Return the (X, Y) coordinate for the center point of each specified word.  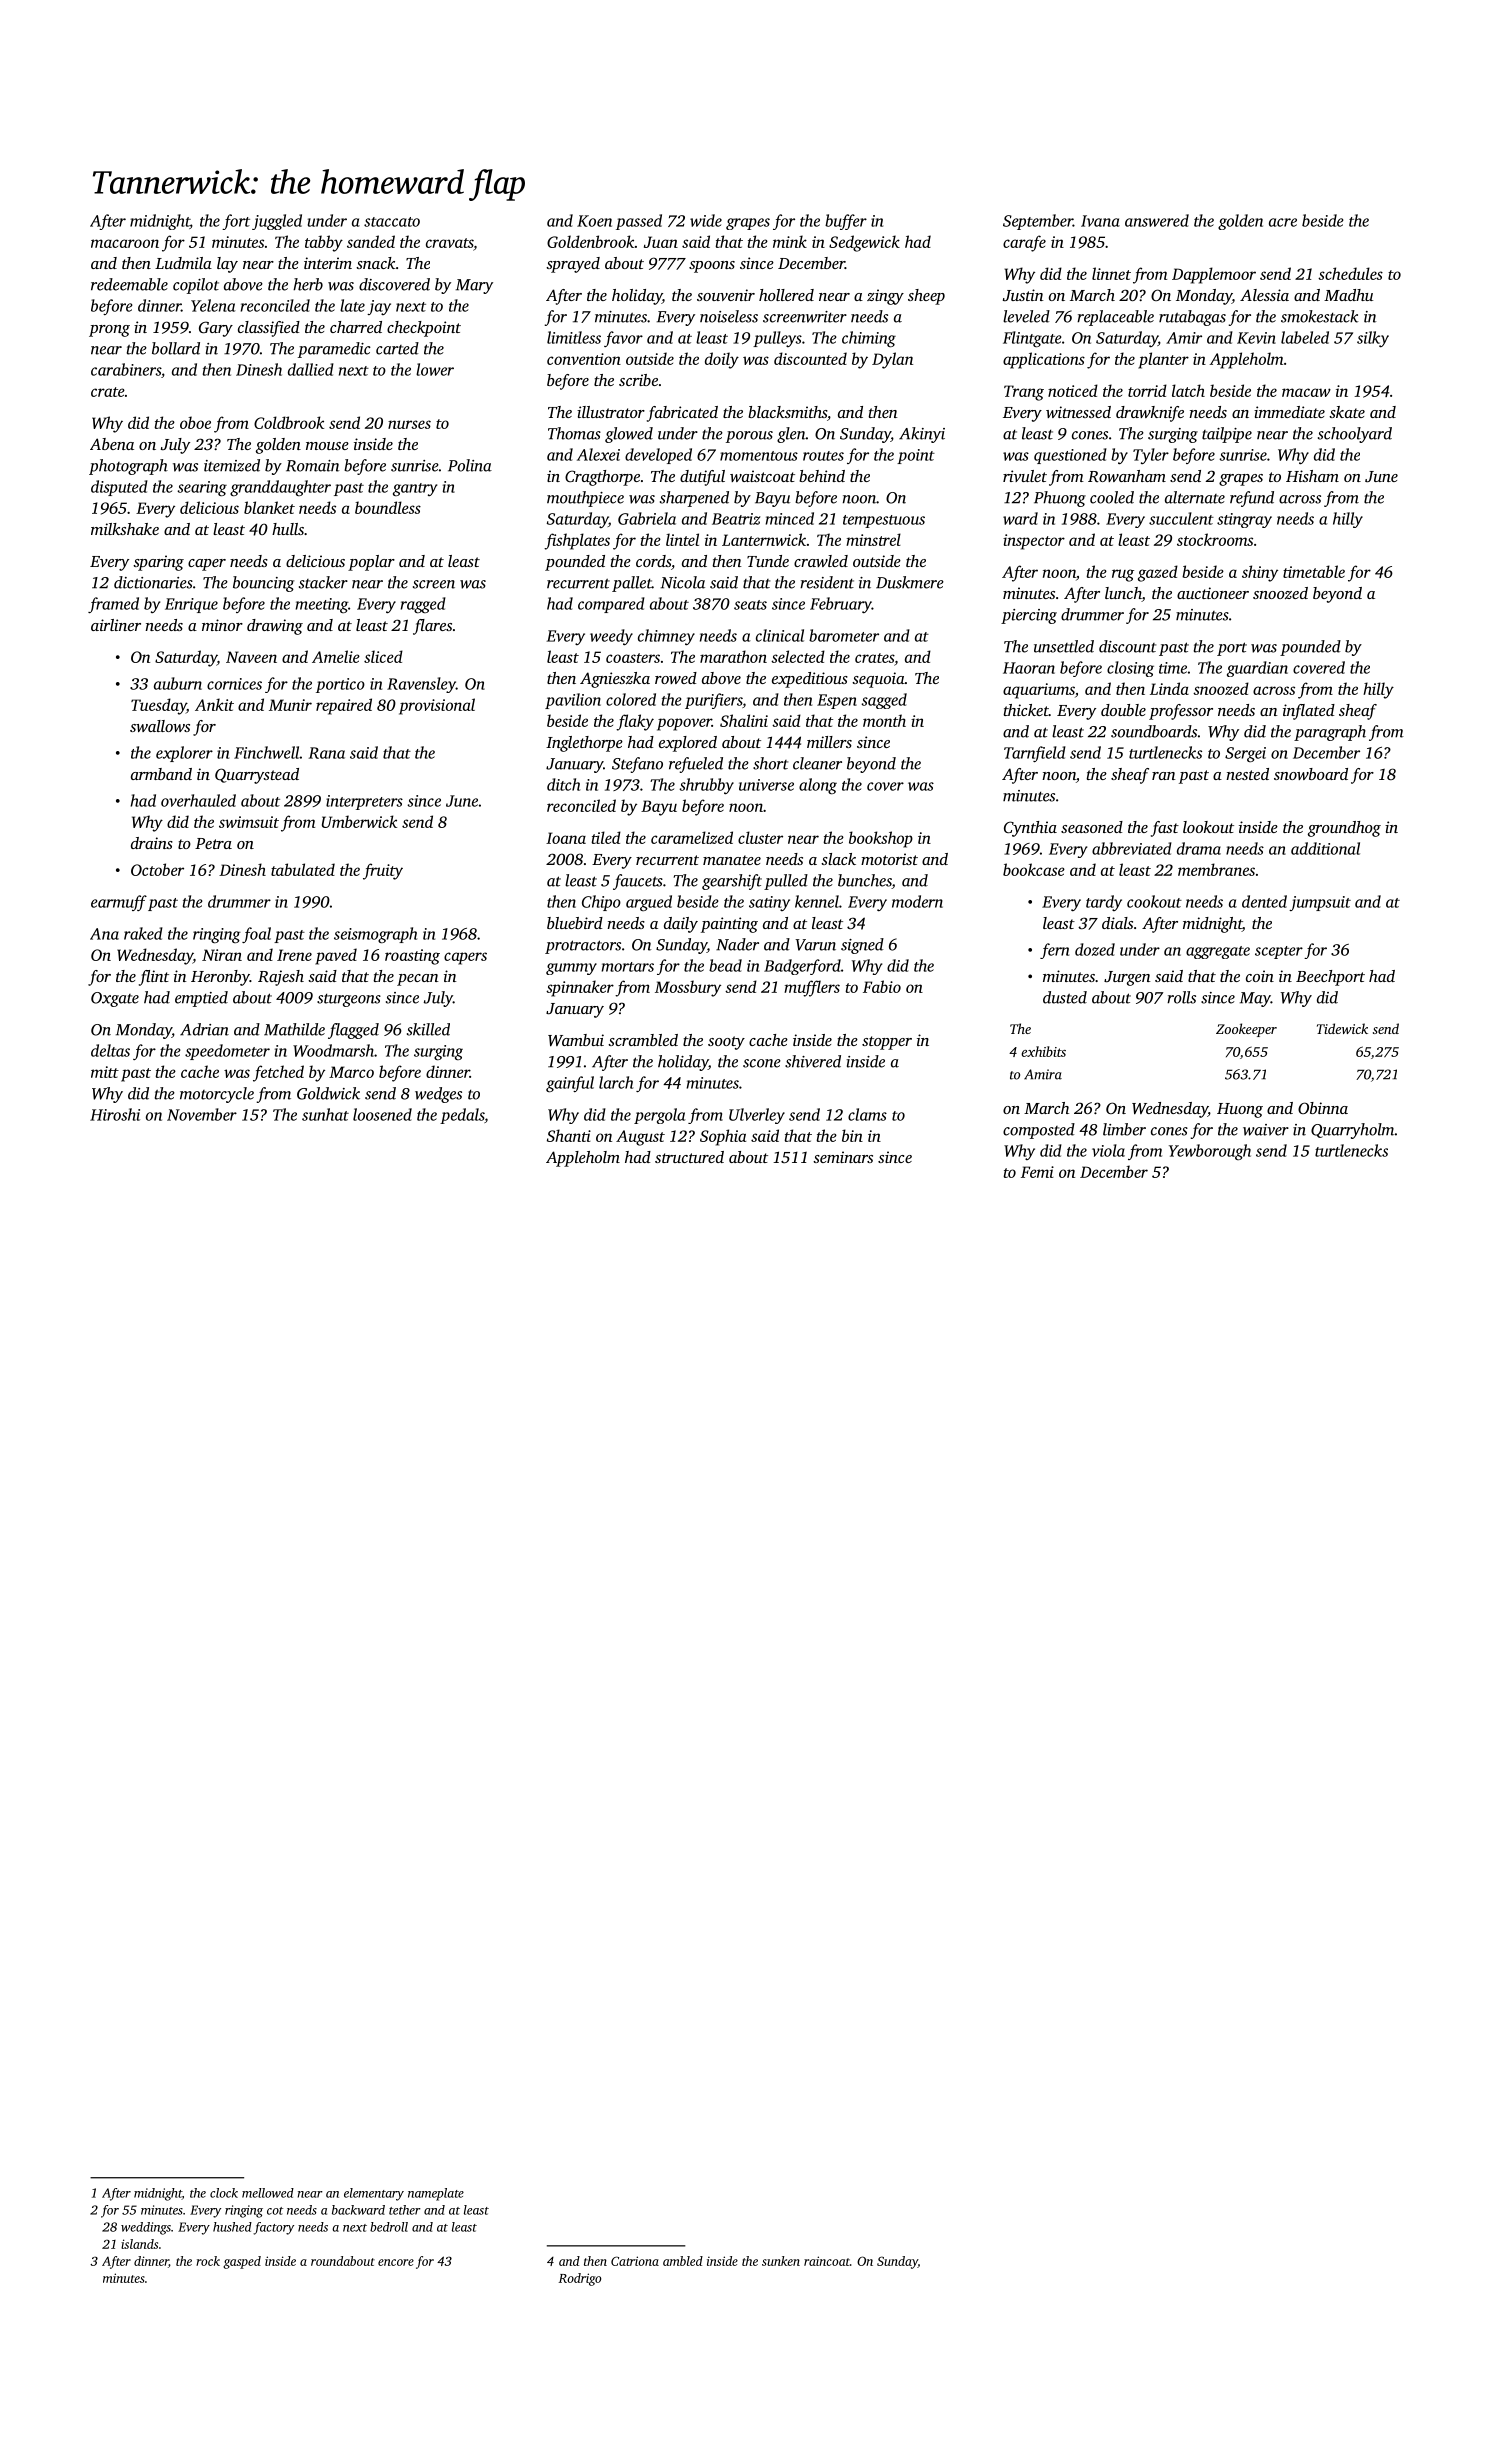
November (202, 1114)
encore (396, 2262)
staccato (392, 222)
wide (706, 220)
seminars (843, 1157)
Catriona (635, 2261)
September (1038, 222)
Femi (1037, 1172)
